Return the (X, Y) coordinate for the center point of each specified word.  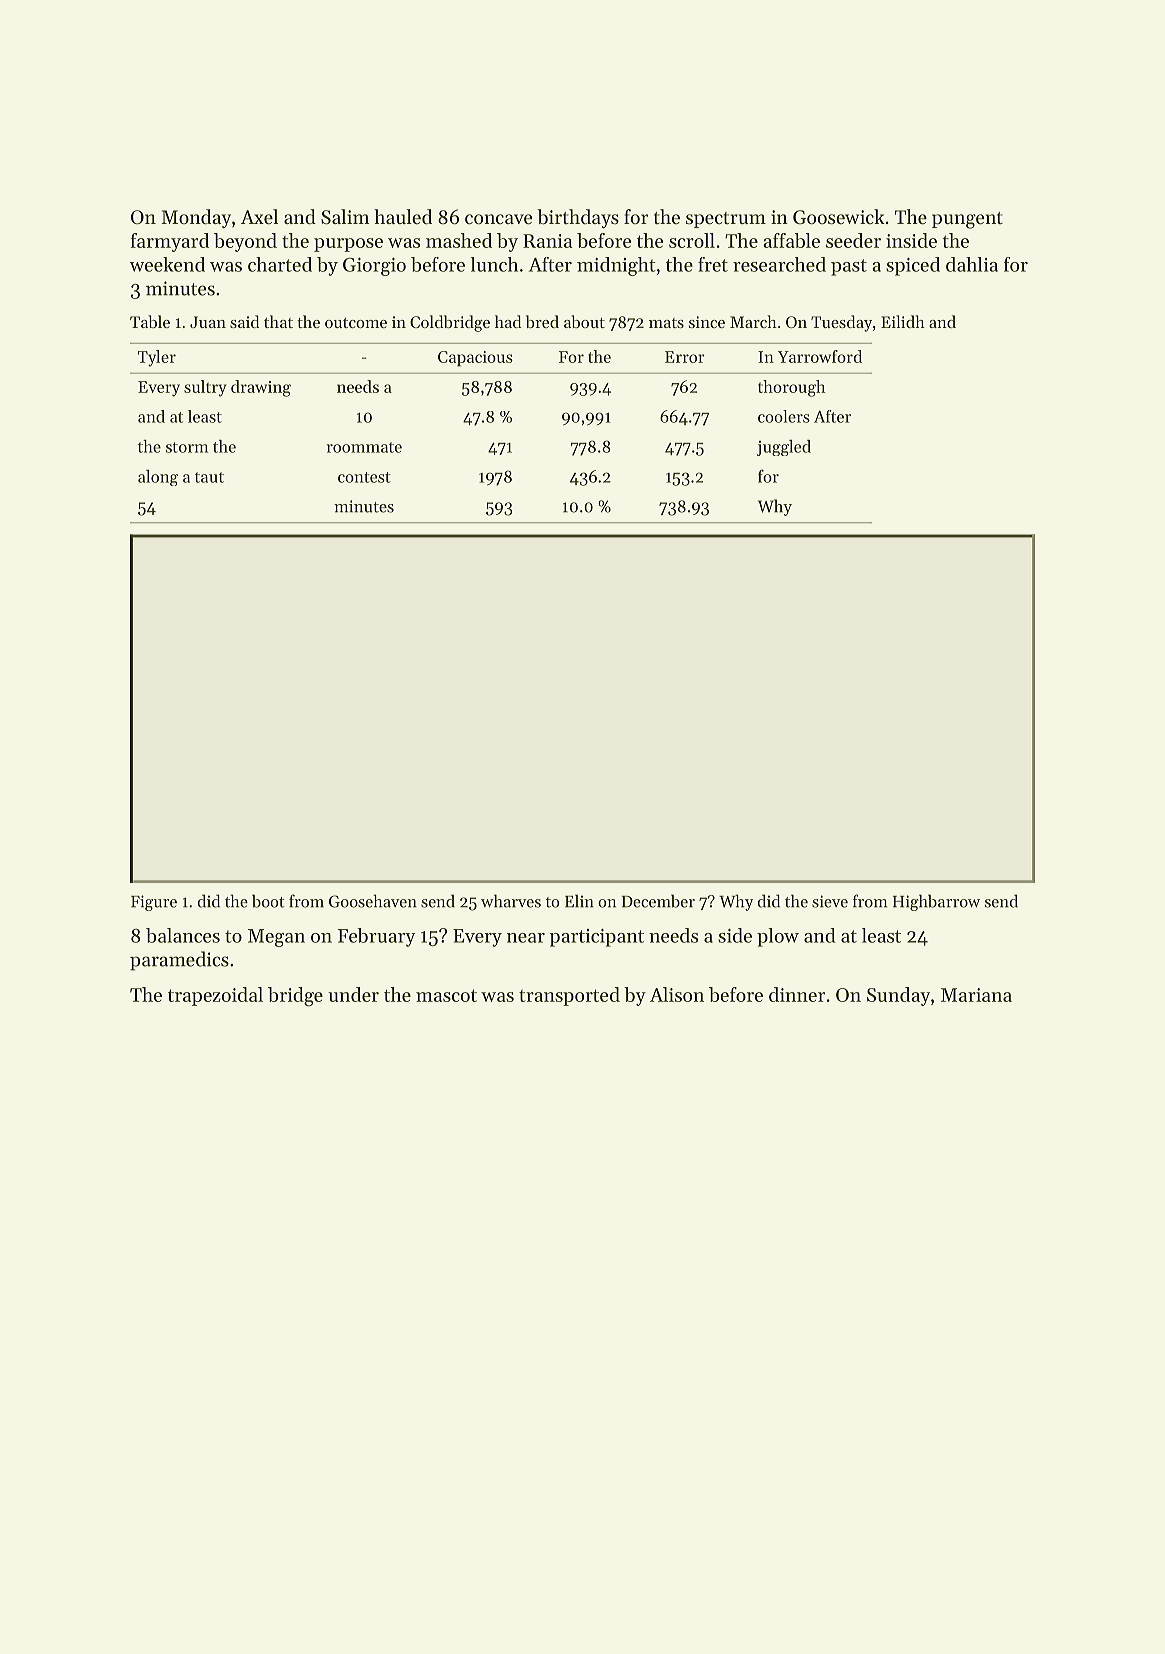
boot (268, 901)
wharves (511, 901)
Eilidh (903, 321)
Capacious (475, 358)
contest (364, 477)
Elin (579, 901)
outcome (356, 323)
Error (685, 357)
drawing (261, 388)
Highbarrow (936, 902)
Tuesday (841, 323)
